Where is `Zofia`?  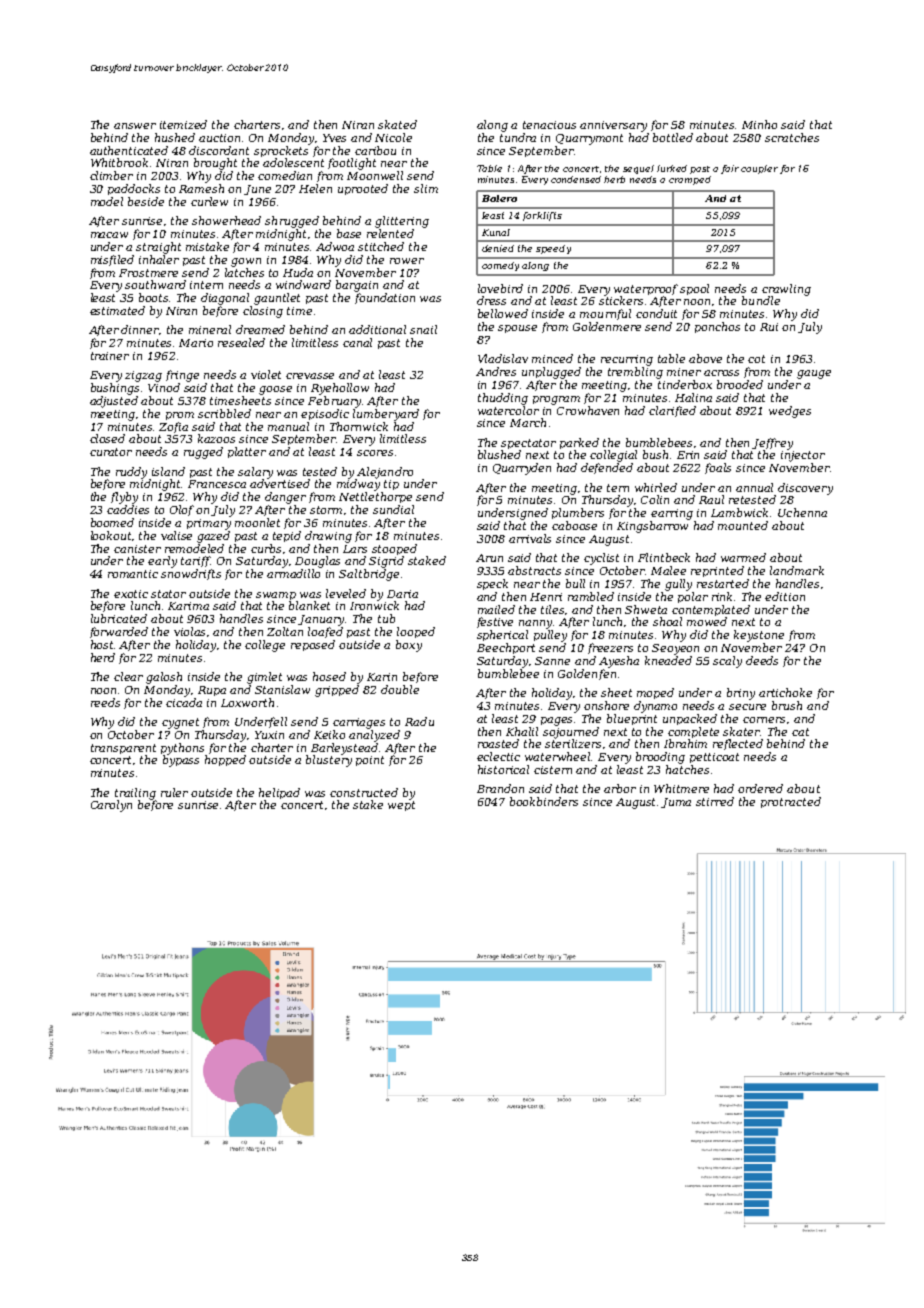
Zofia is located at coordinates (173, 427).
